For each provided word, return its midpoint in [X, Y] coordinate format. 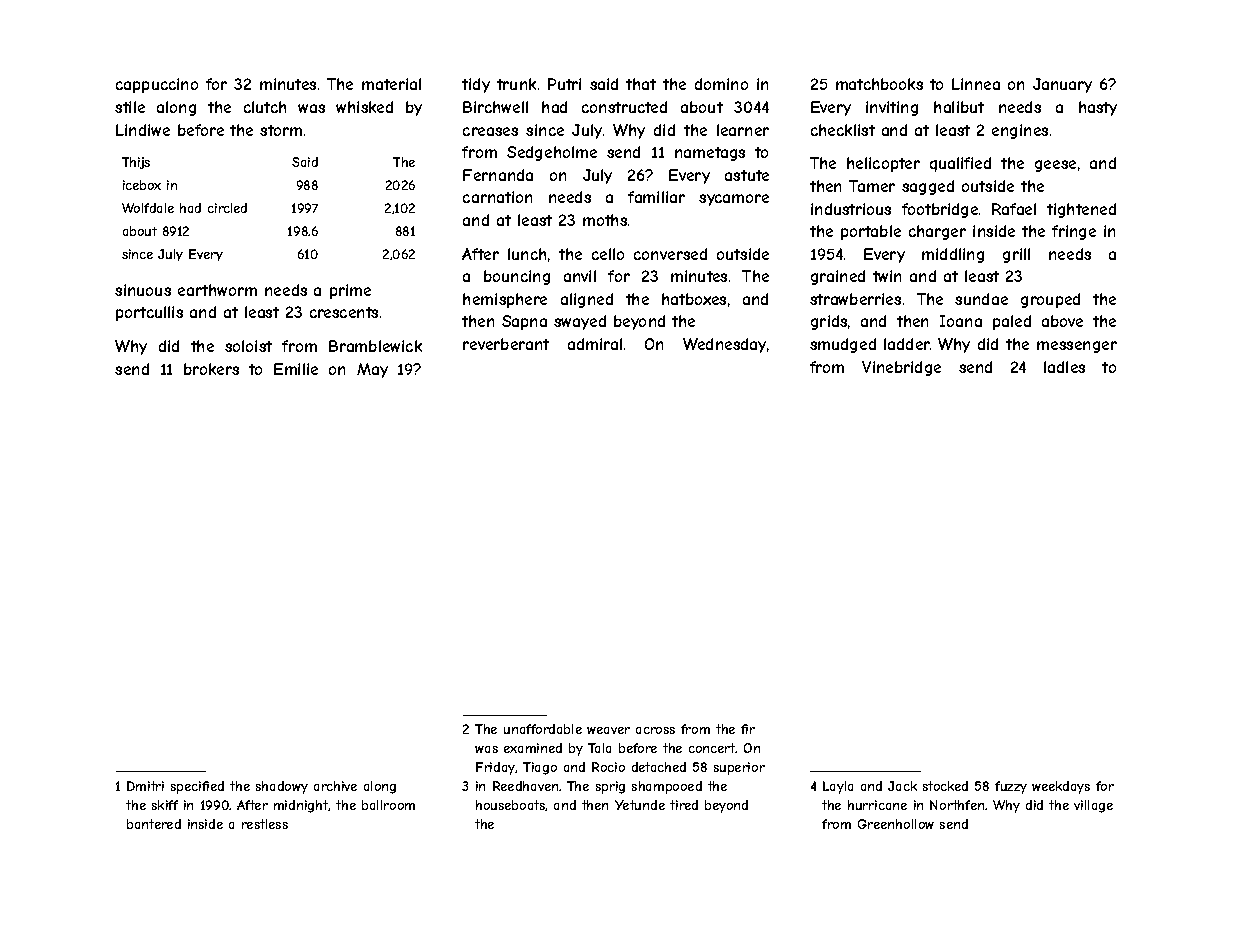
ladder [907, 344]
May [372, 370]
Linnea [976, 84]
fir [748, 729]
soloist [248, 346]
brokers [211, 369]
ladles [1064, 367]
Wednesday [724, 345]
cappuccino [157, 85]
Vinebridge [901, 368]
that [641, 84]
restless [265, 824]
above [1062, 321]
